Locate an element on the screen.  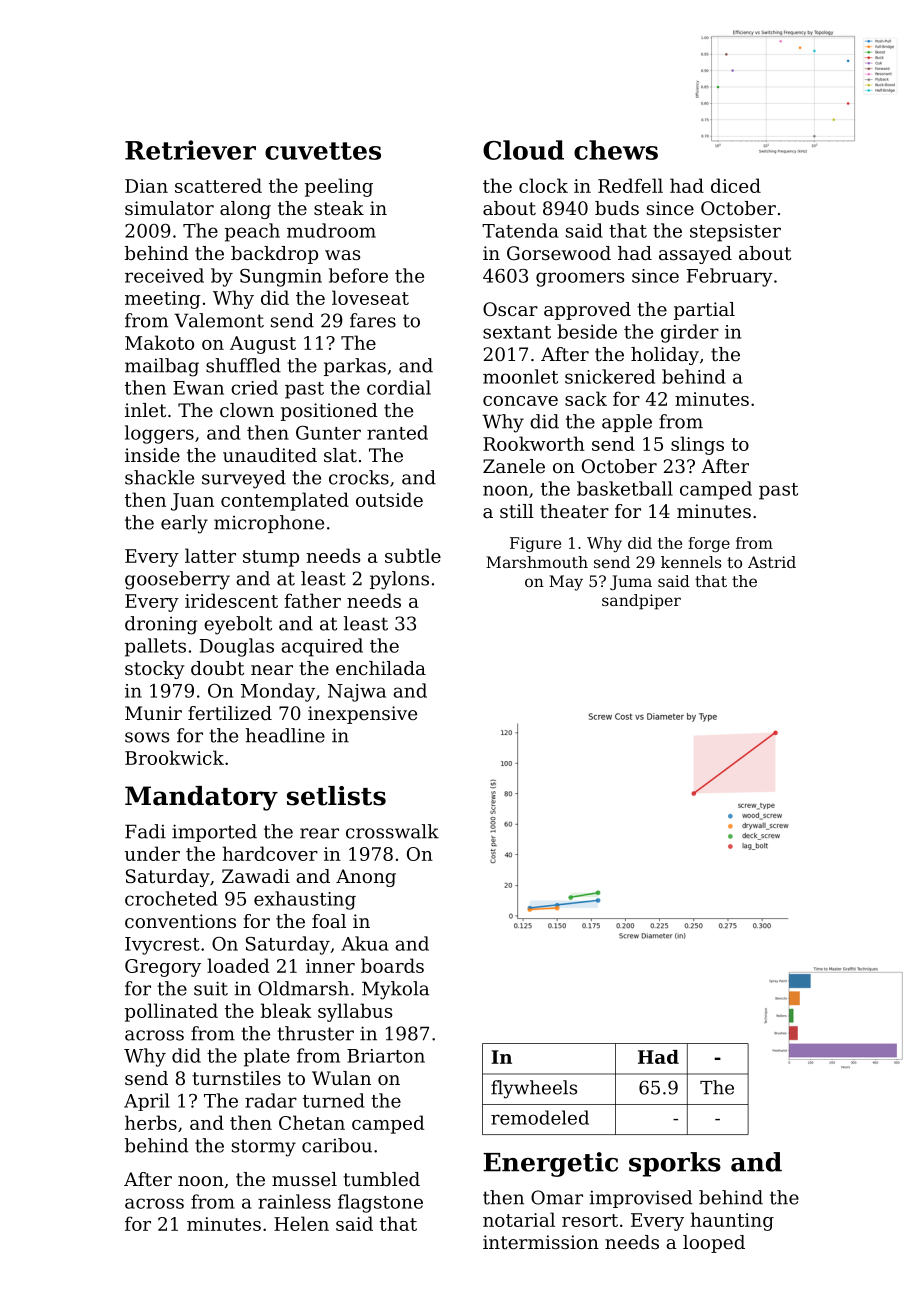
gooseberry is located at coordinates (177, 580).
